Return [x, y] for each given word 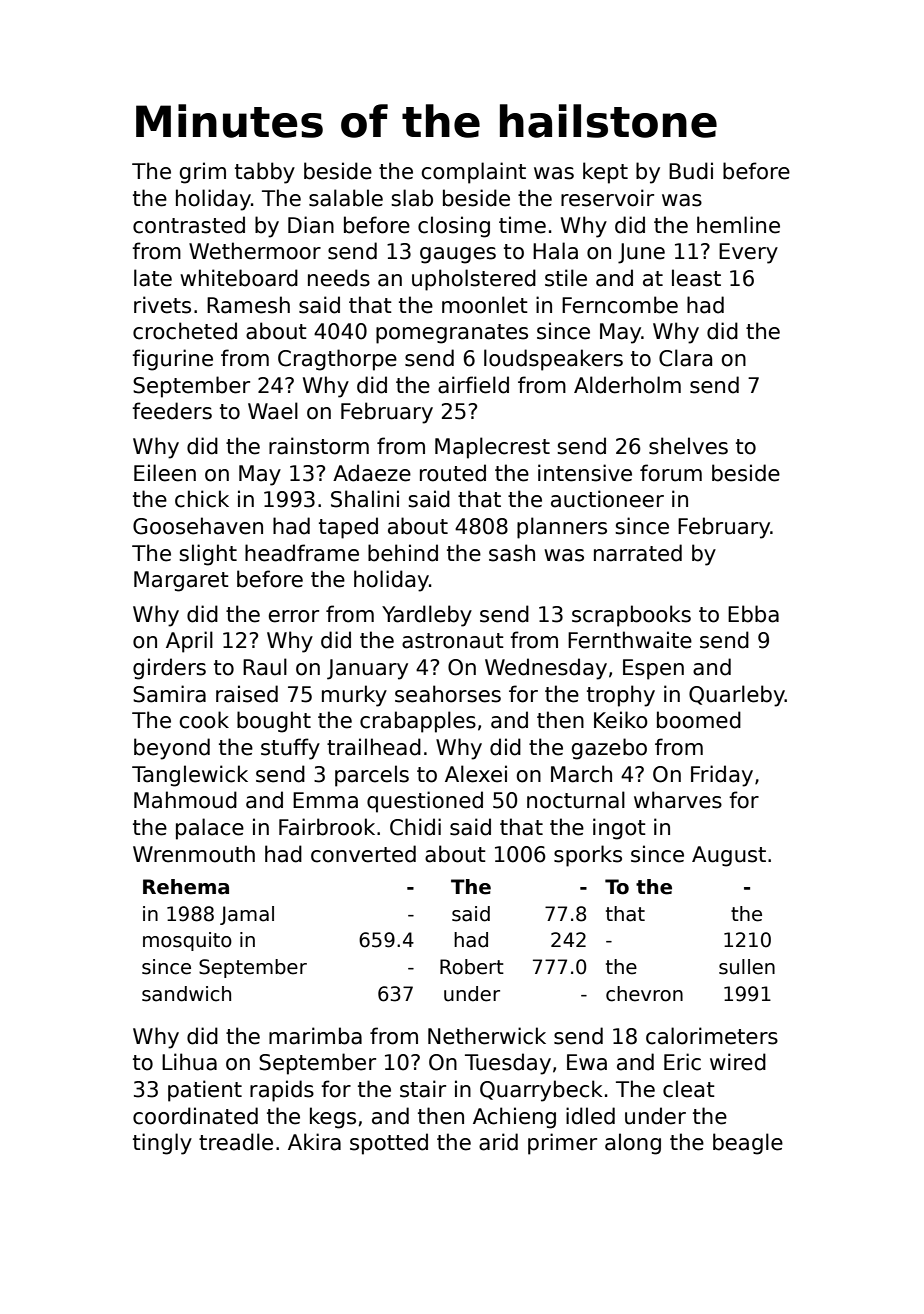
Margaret [181, 581]
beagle [748, 1144]
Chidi [415, 827]
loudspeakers [553, 360]
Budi [691, 171]
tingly [162, 1144]
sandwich [186, 994]
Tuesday [508, 1064]
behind [403, 553]
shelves [688, 446]
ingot [619, 829]
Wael [273, 411]
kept [605, 173]
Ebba [753, 614]
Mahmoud [185, 800]
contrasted [189, 225]
